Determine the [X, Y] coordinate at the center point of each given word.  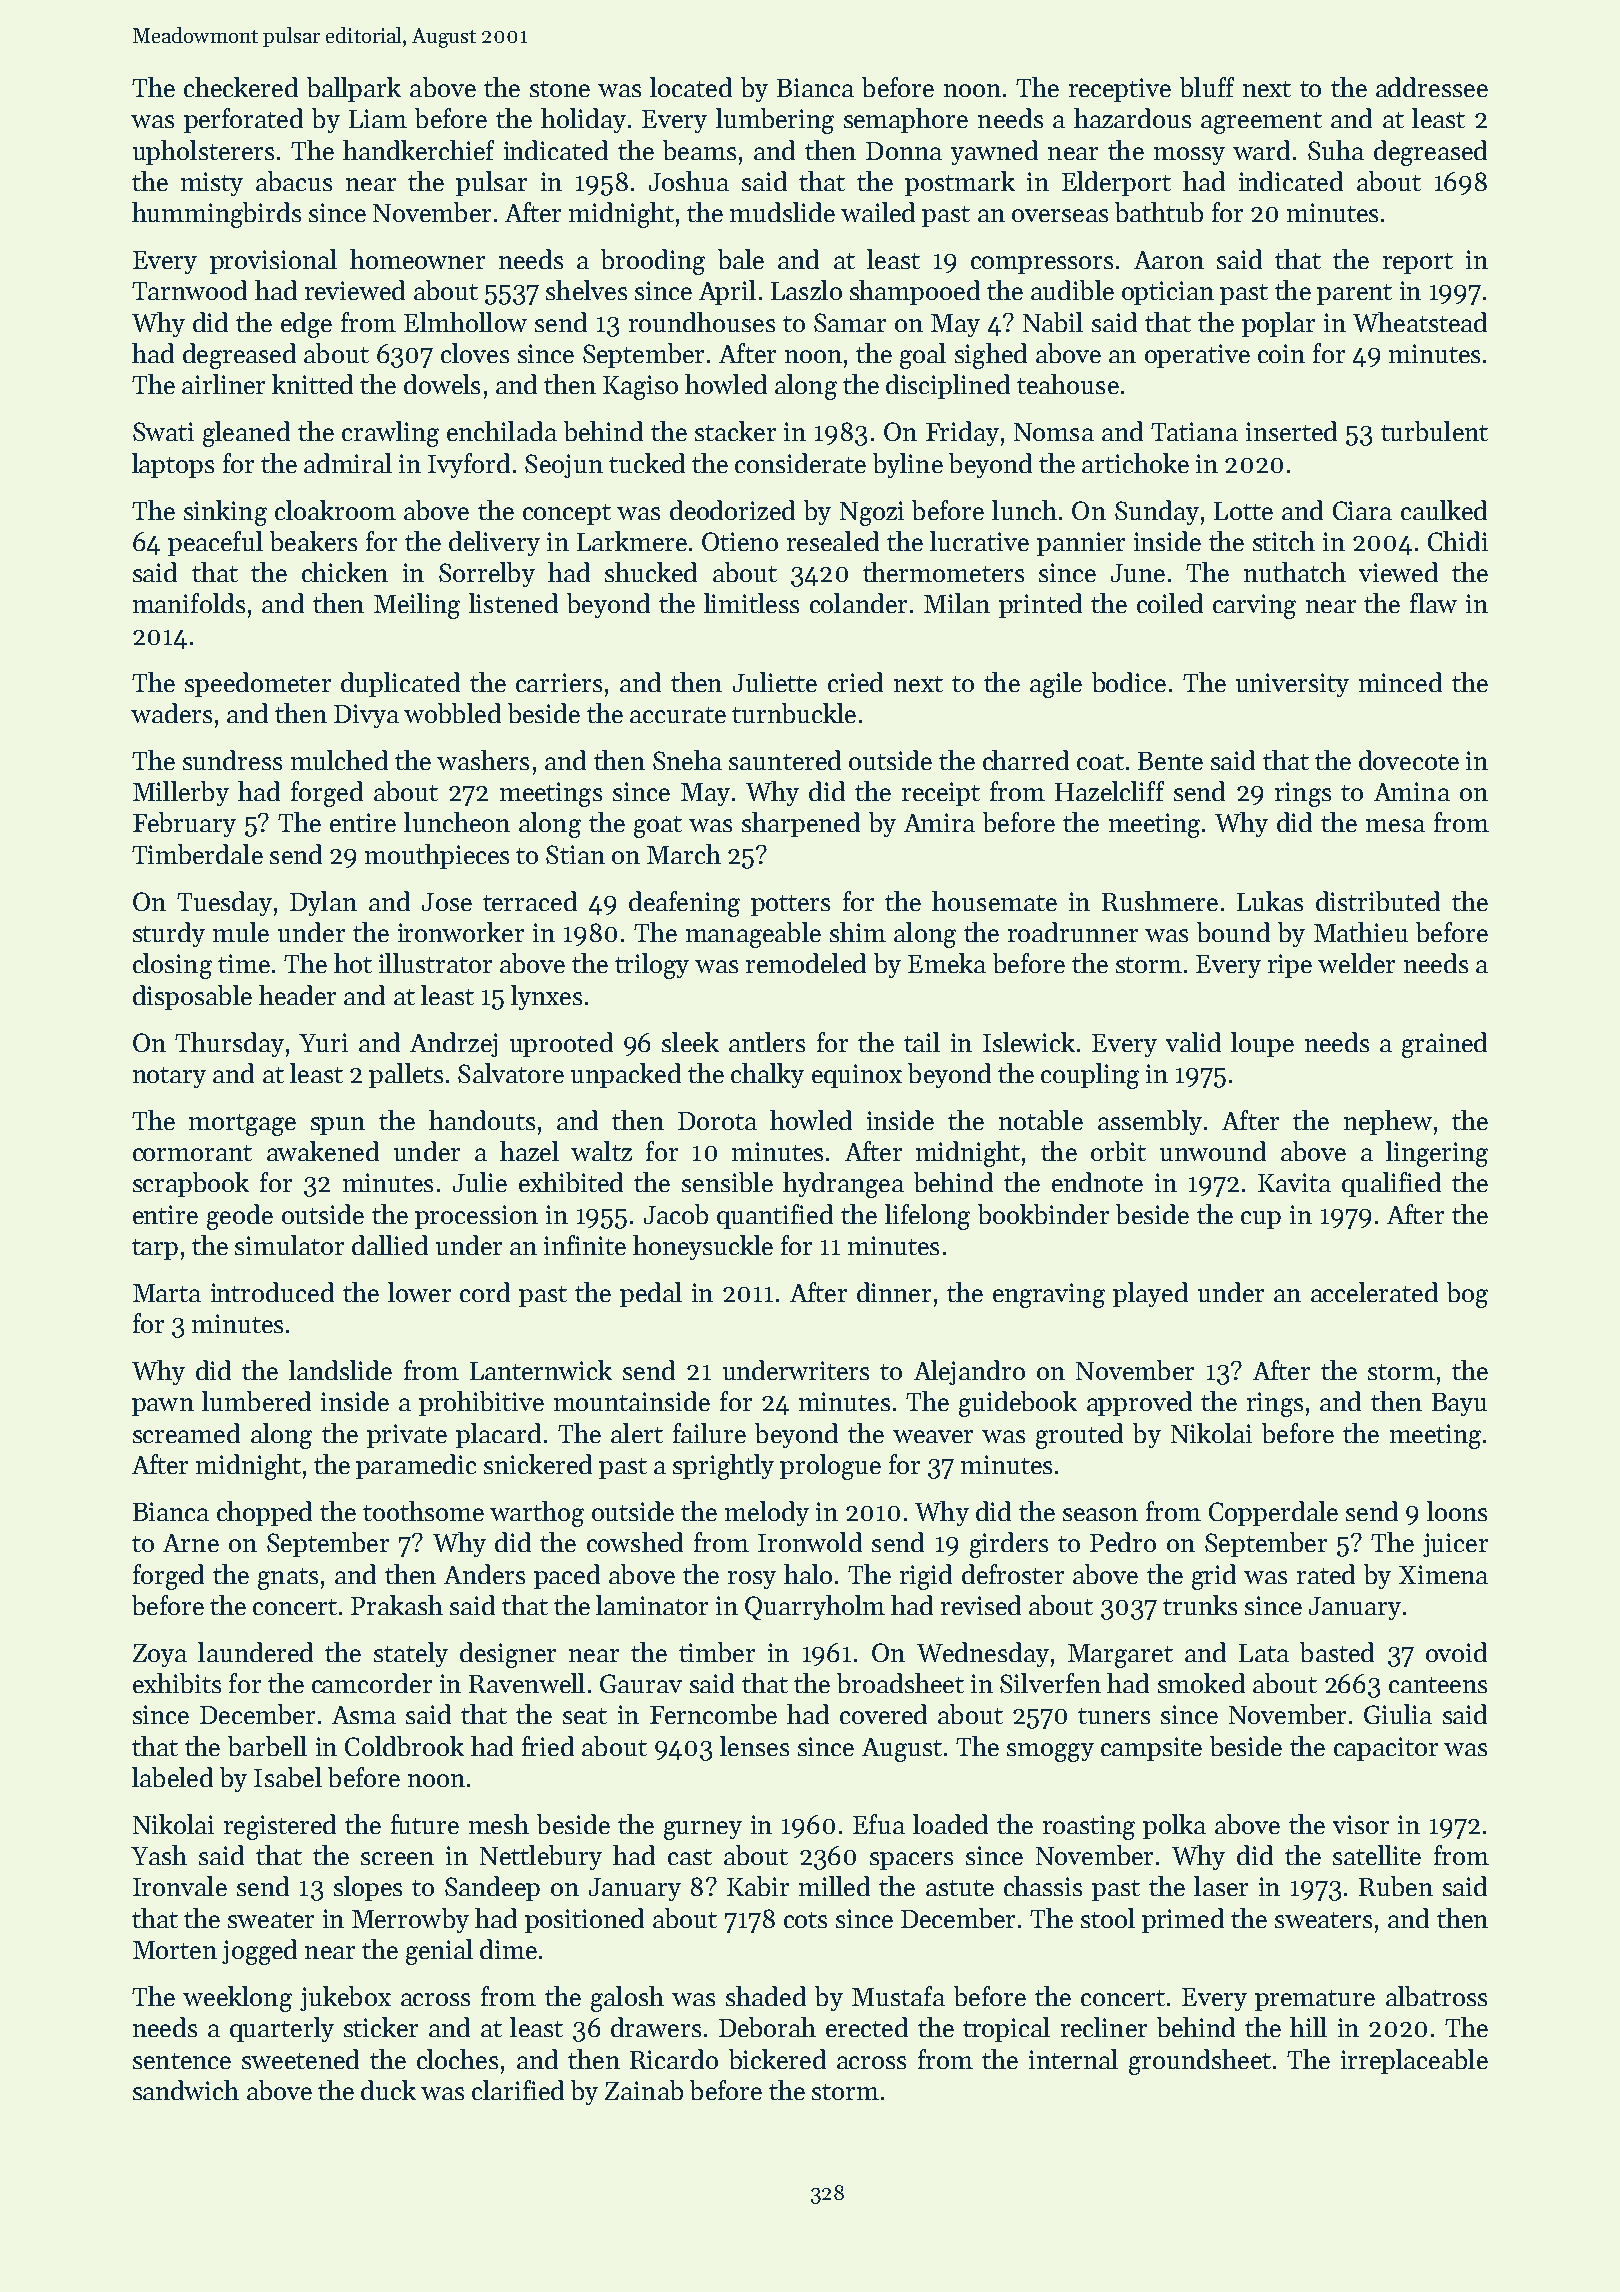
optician [1168, 293]
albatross [1436, 1996]
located [691, 87]
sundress [232, 760]
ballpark [354, 89]
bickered [777, 2059]
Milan [957, 603]
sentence [182, 2061]
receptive [1120, 90]
